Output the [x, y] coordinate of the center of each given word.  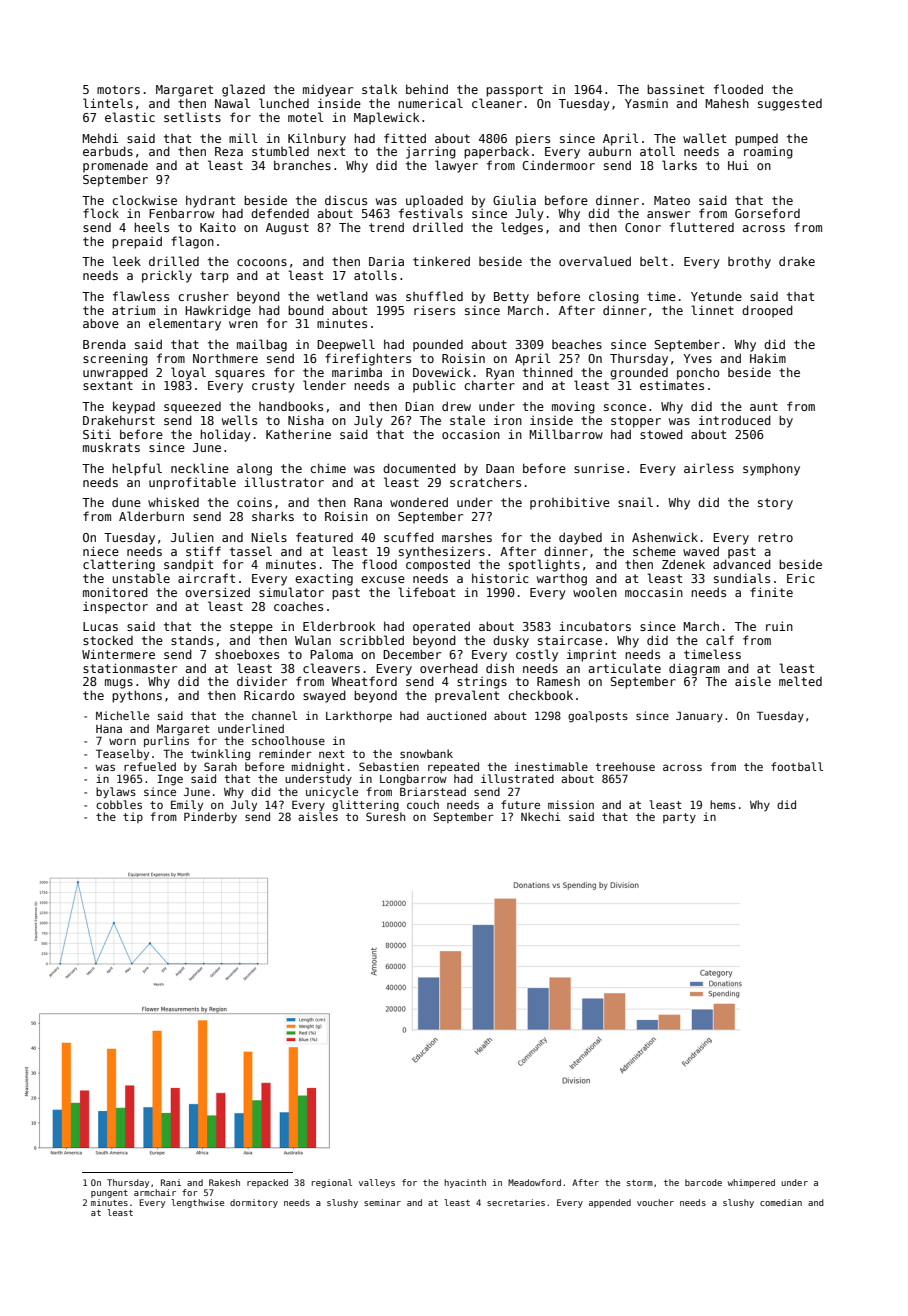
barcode [703, 1182]
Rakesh [224, 1182]
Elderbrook [339, 626]
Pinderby [210, 818]
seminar [382, 1202]
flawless [141, 296]
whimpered [751, 1183]
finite [771, 592]
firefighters [368, 359]
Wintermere [118, 654]
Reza [229, 151]
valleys [377, 1183]
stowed [661, 434]
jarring [431, 153]
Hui [738, 165]
